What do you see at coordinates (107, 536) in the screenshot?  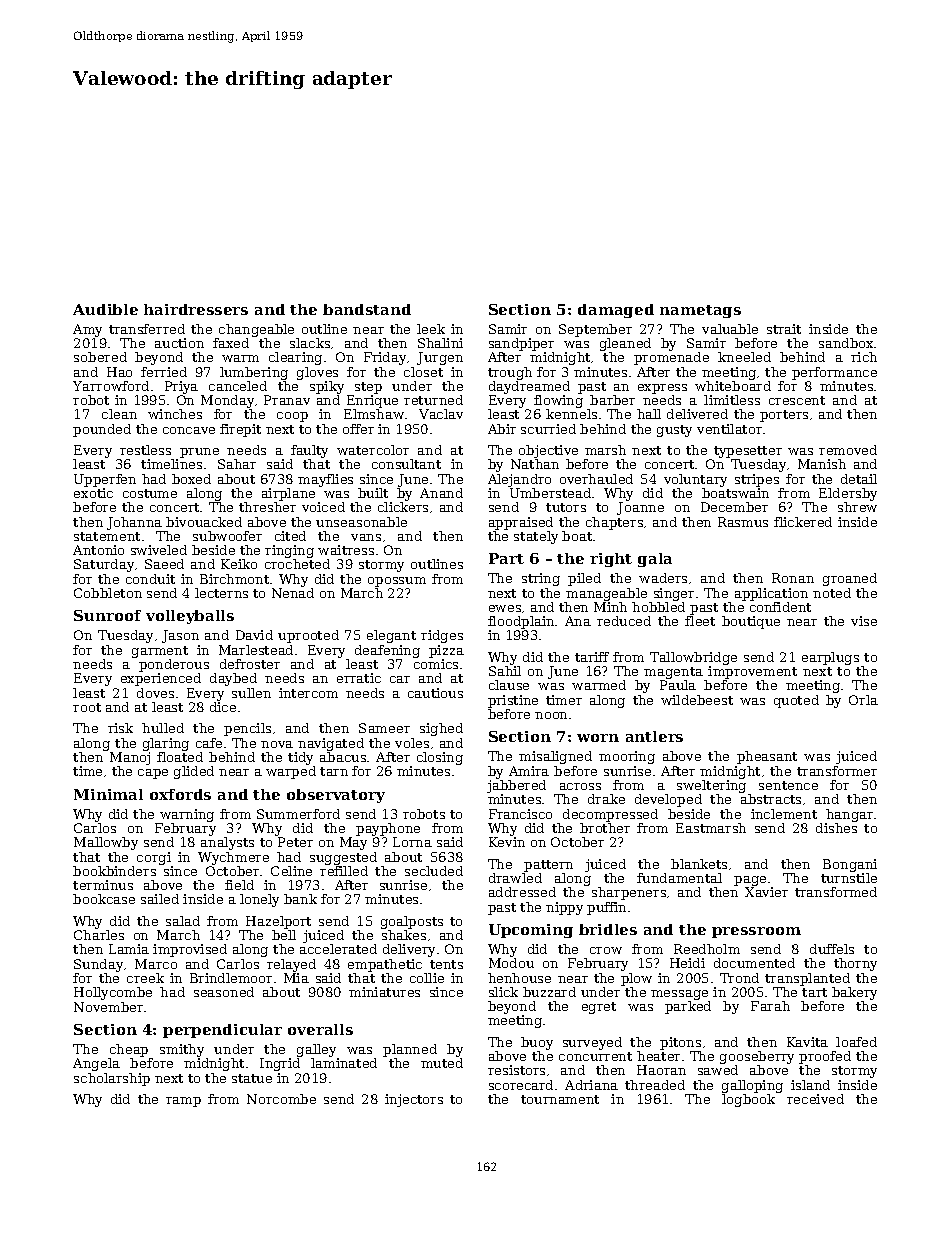 I see `statement` at bounding box center [107, 536].
